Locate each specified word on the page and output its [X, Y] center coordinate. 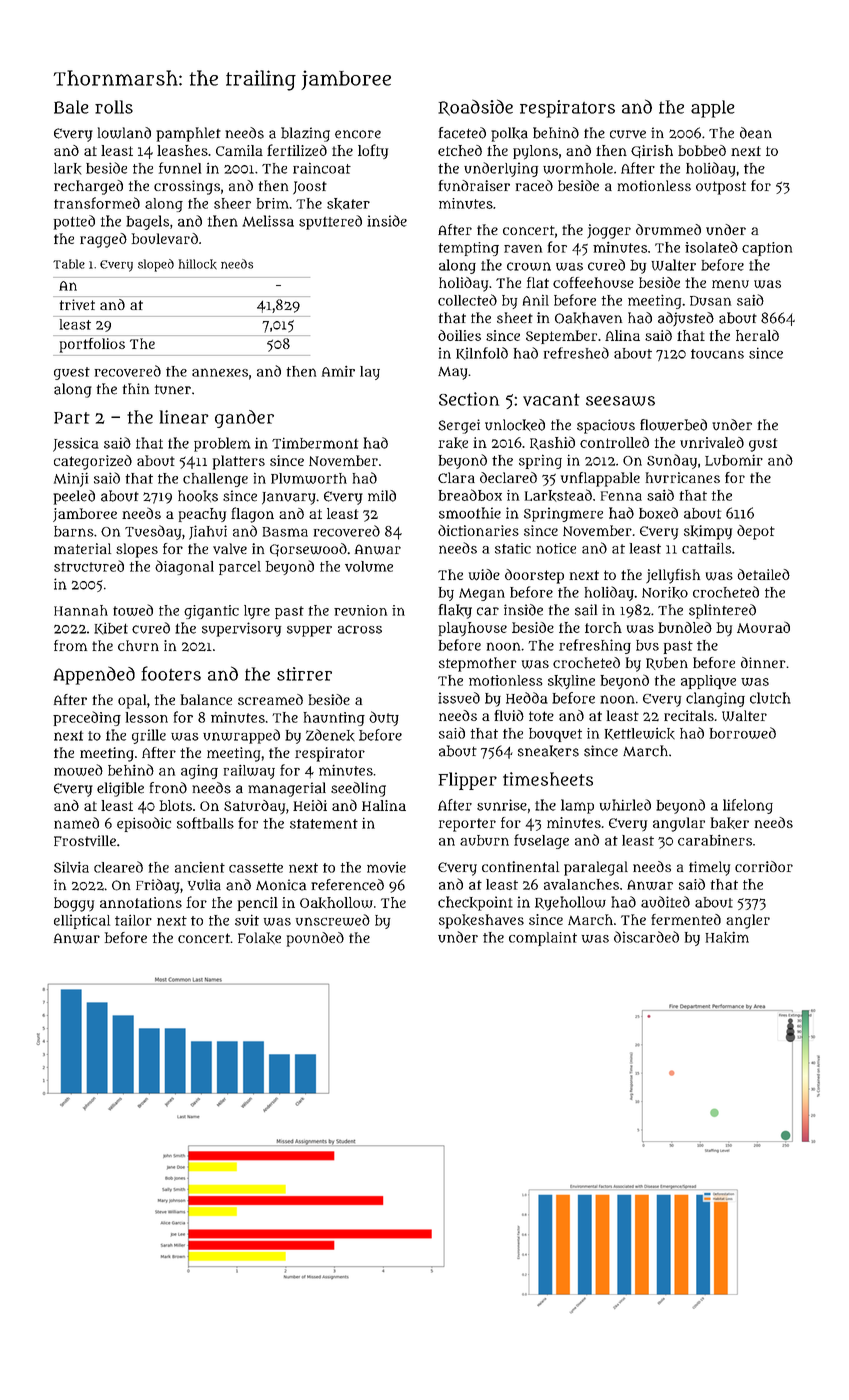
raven [523, 248]
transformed [97, 203]
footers [171, 673]
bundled [685, 627]
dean [756, 133]
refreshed [576, 353]
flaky [455, 611]
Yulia [204, 885]
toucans [717, 354]
